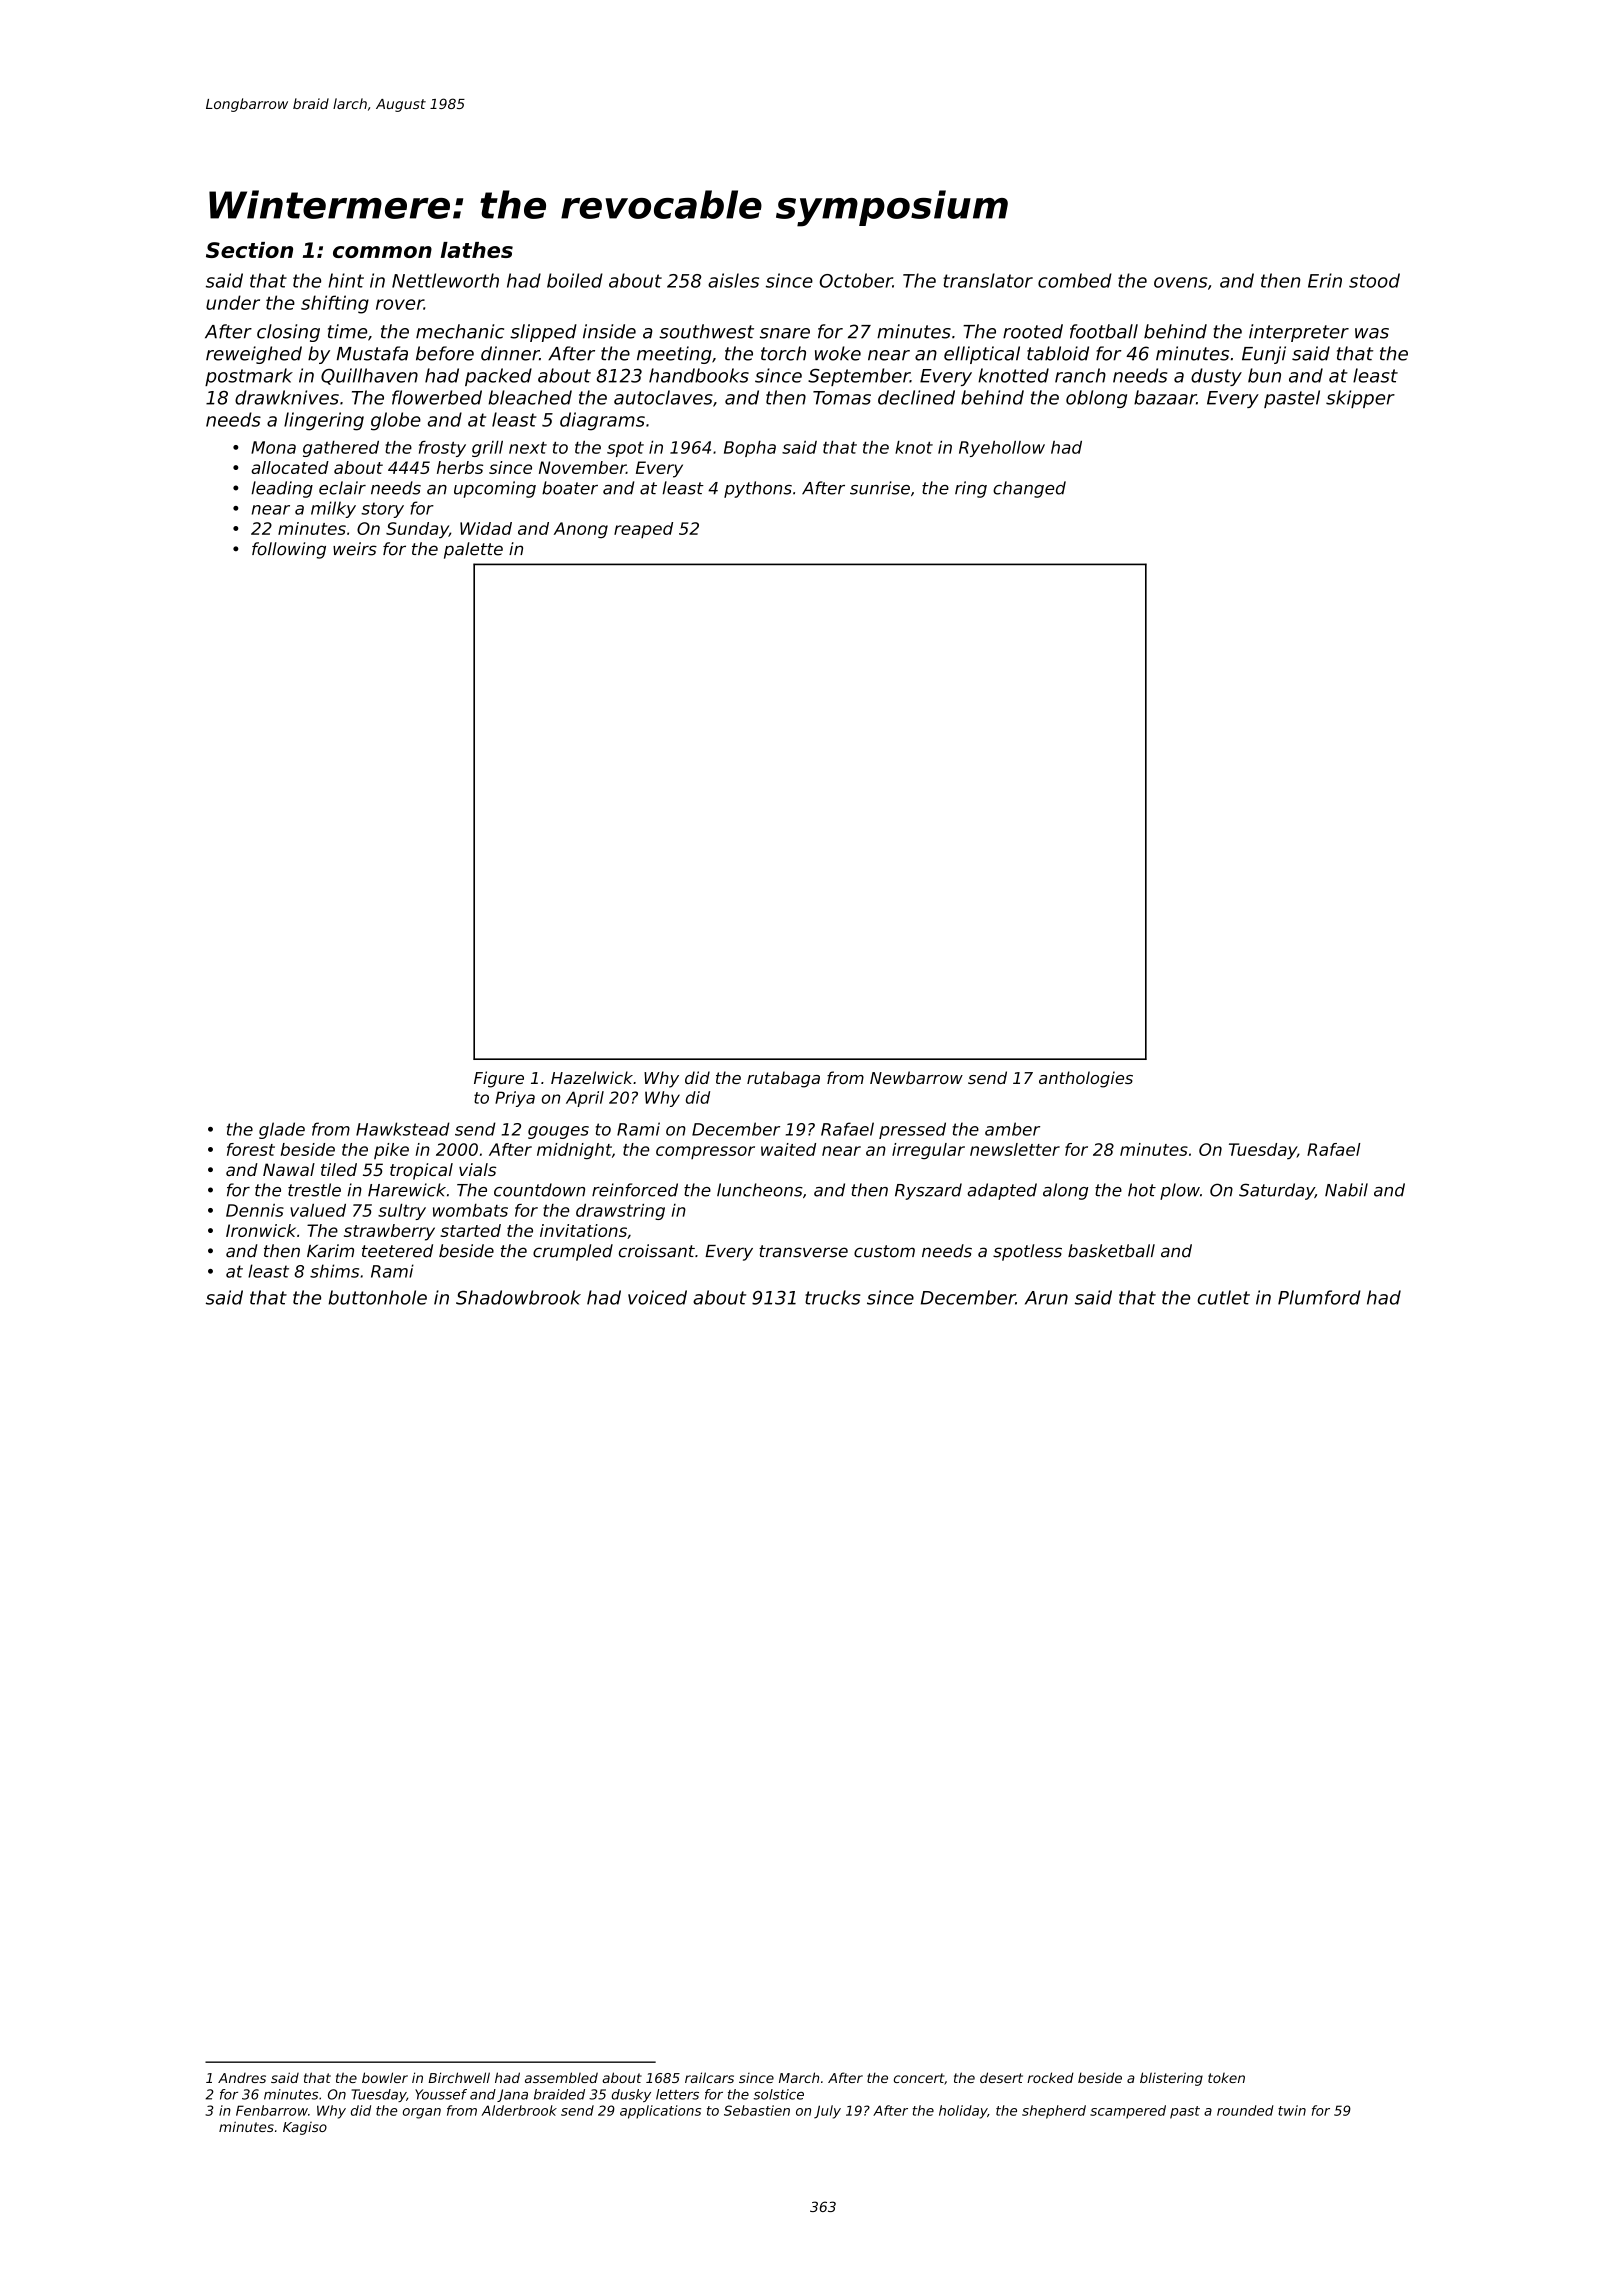 The width and height of the screenshot is (1620, 2292). Describe the element at coordinates (1223, 1297) in the screenshot. I see `cutlet` at that location.
